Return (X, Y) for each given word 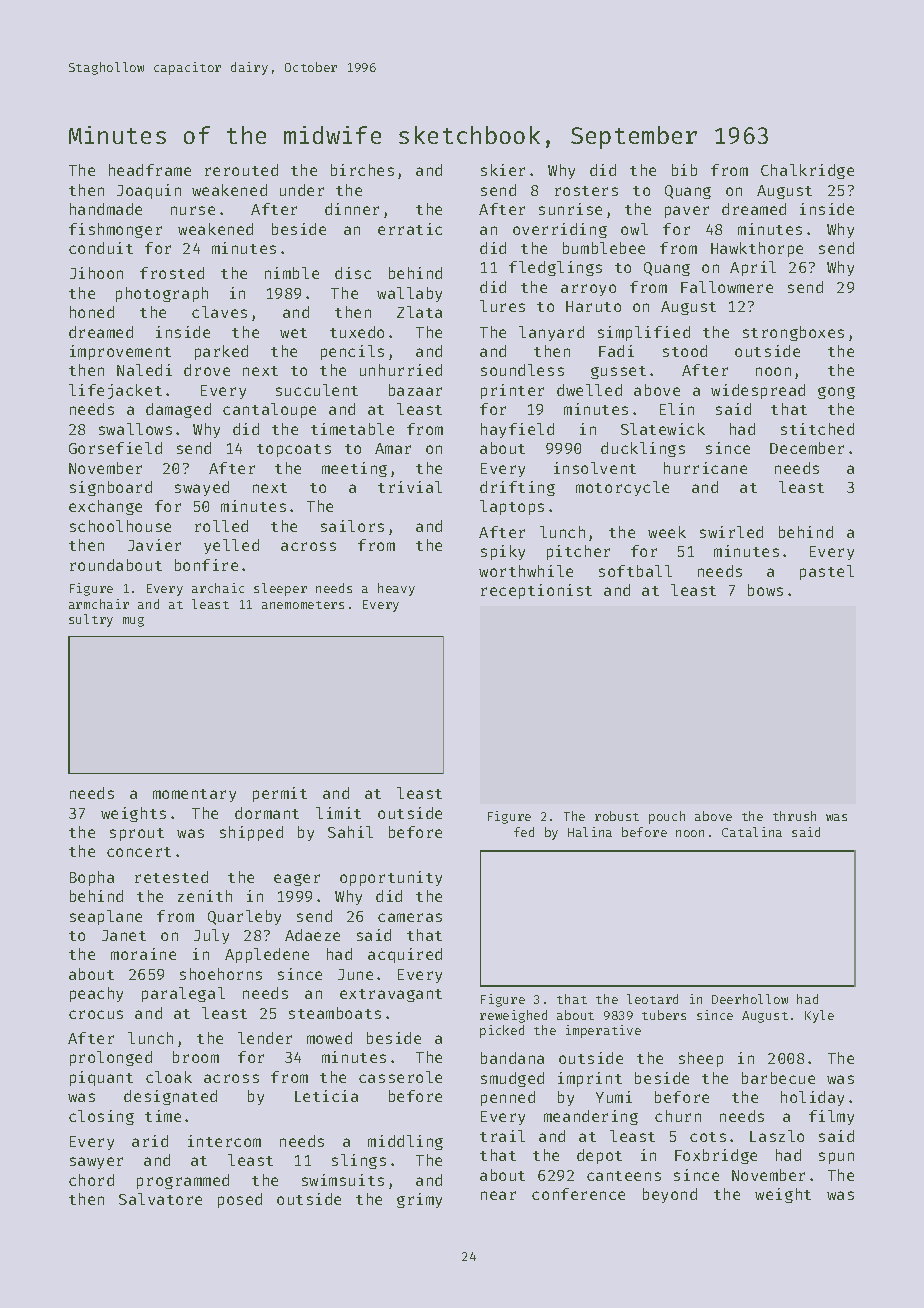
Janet (124, 935)
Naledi (144, 370)
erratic (410, 229)
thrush (794, 816)
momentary (194, 795)
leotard (652, 999)
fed (524, 832)
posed (240, 1200)
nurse (193, 210)
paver (687, 212)
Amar (393, 448)
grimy (419, 1200)
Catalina (752, 832)
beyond (670, 1195)
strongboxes (793, 333)
